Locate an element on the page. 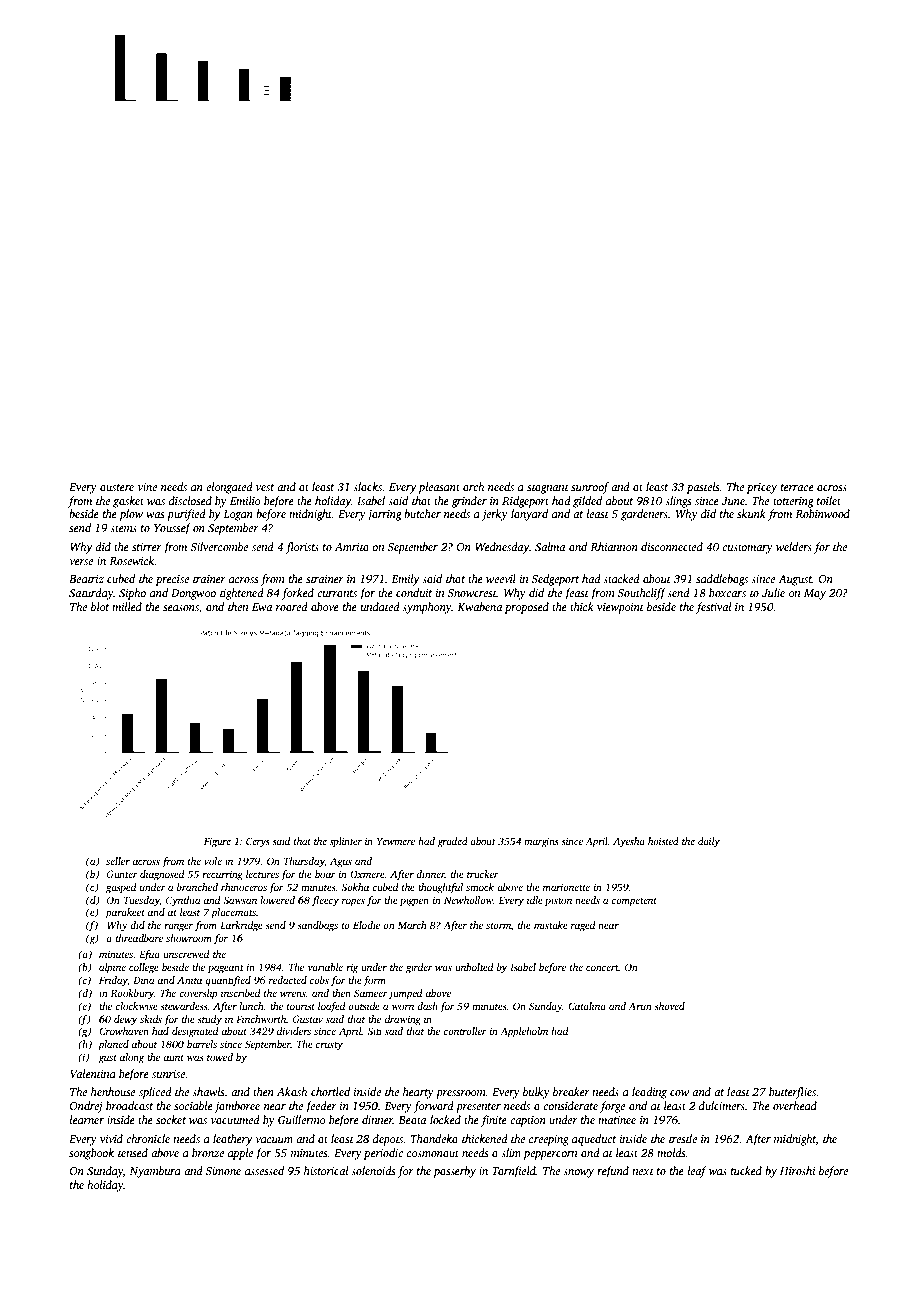  Agus is located at coordinates (341, 862).
